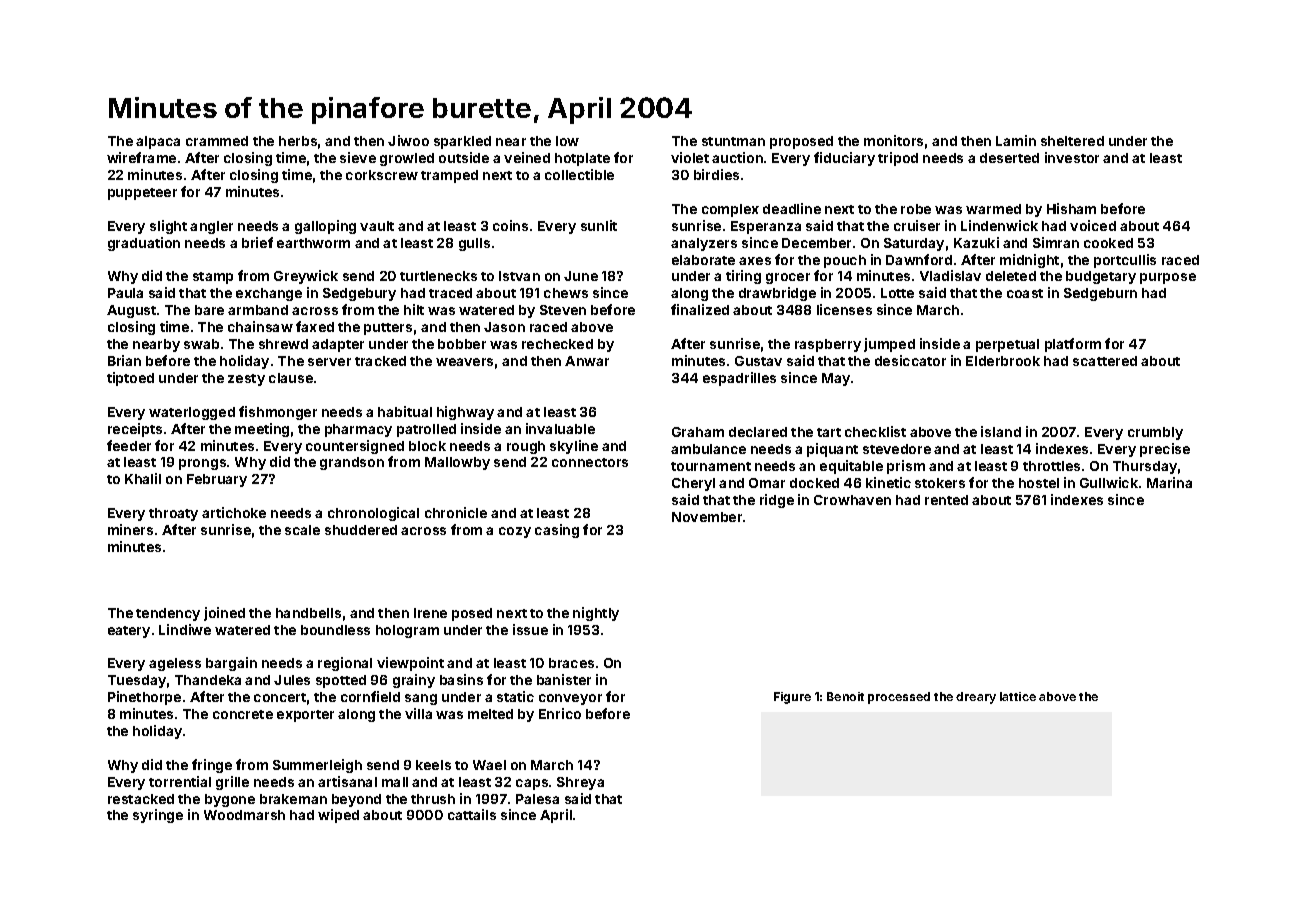 This document has width=1308, height=924. I want to click on connectors, so click(590, 462).
